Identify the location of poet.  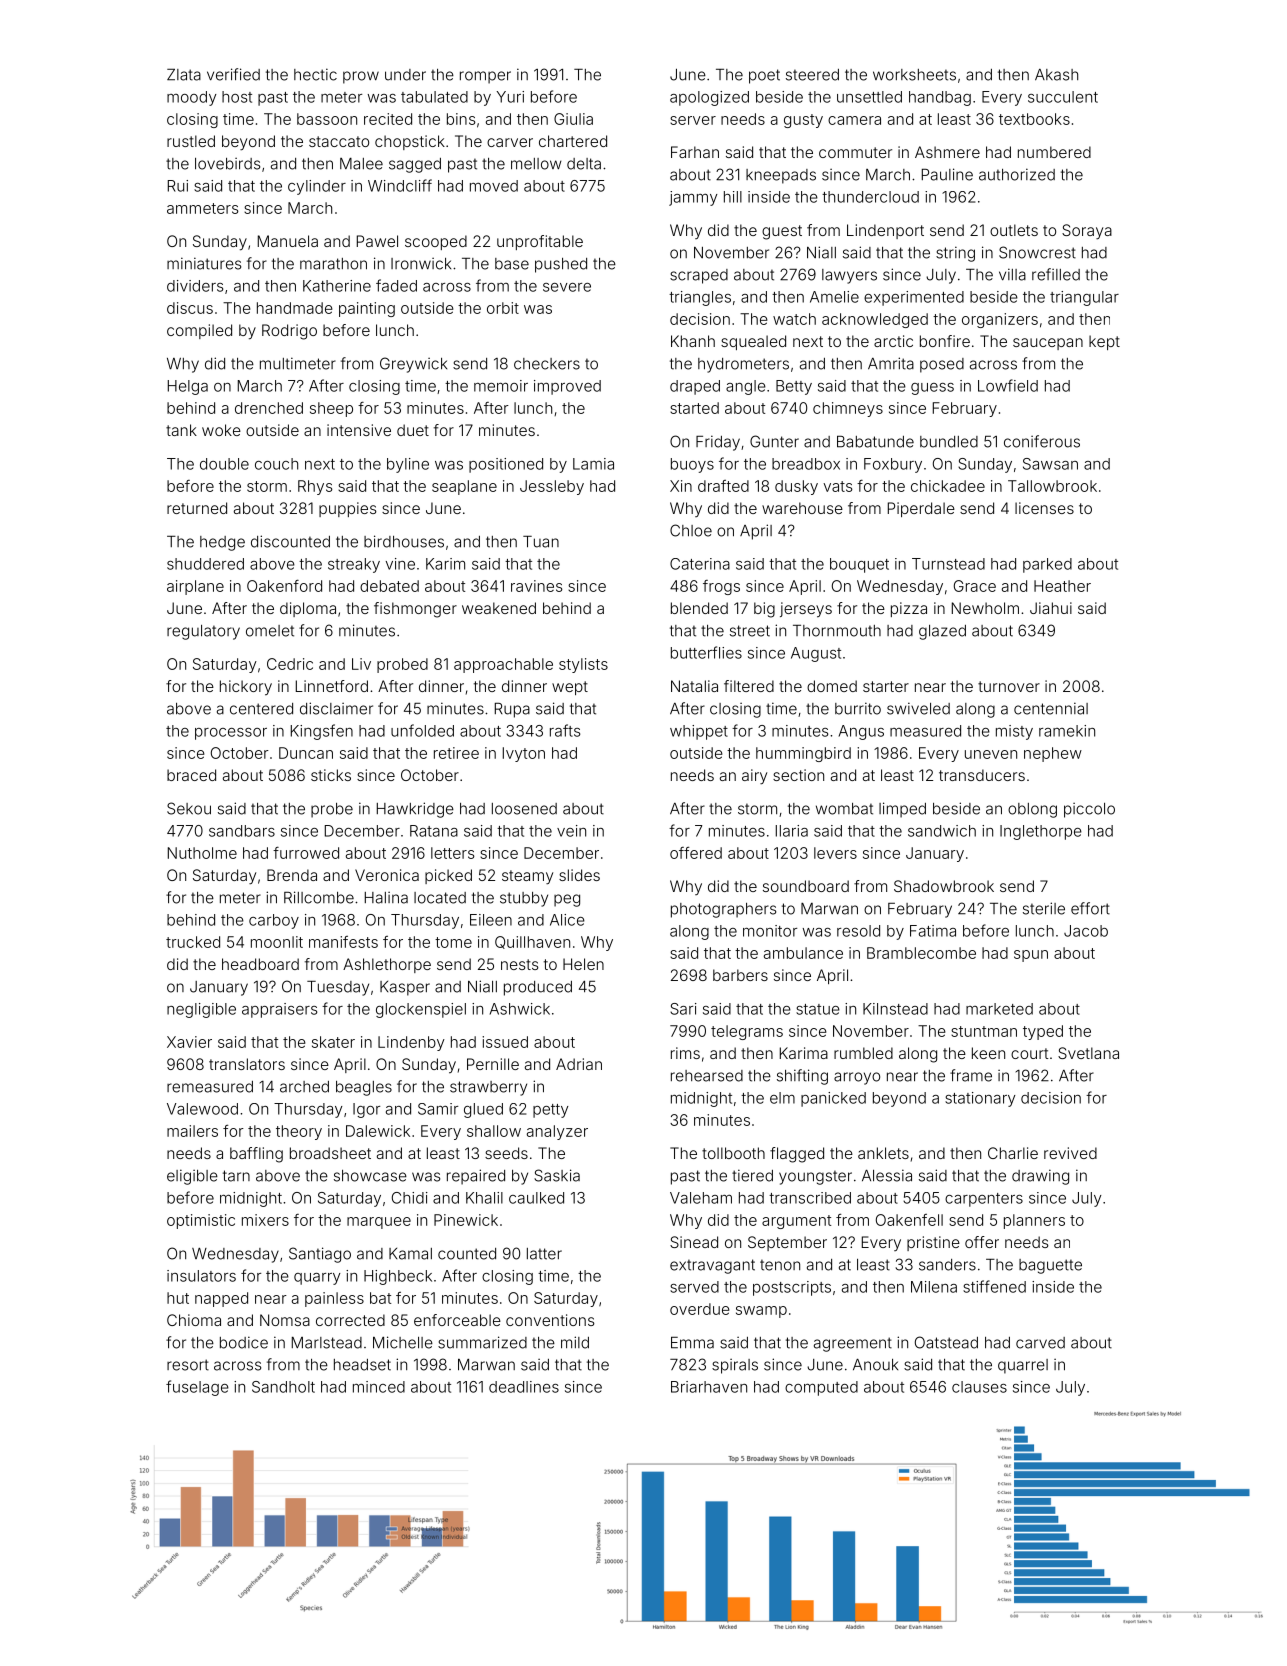
(764, 76).
